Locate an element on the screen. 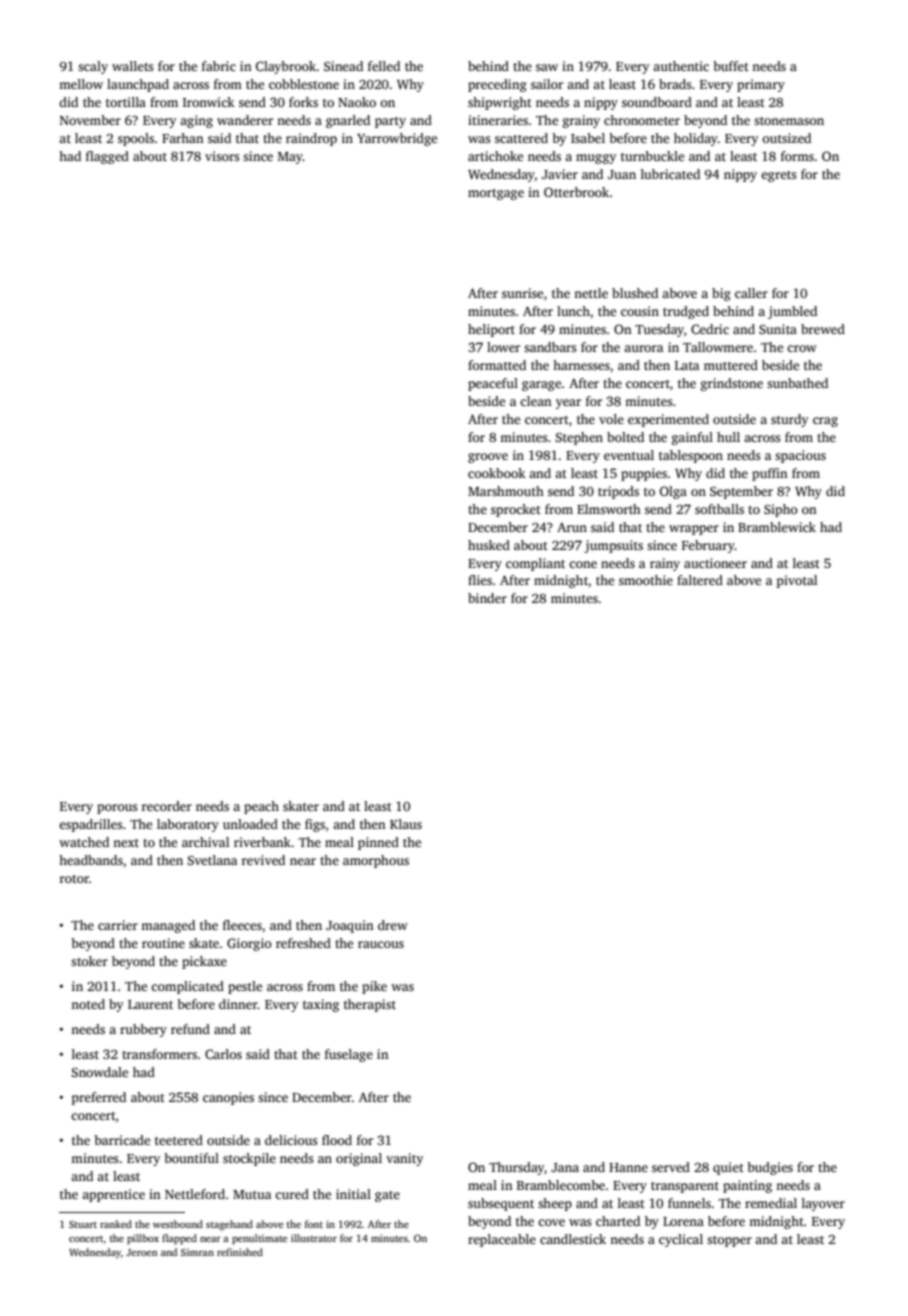  peach is located at coordinates (261, 807).
